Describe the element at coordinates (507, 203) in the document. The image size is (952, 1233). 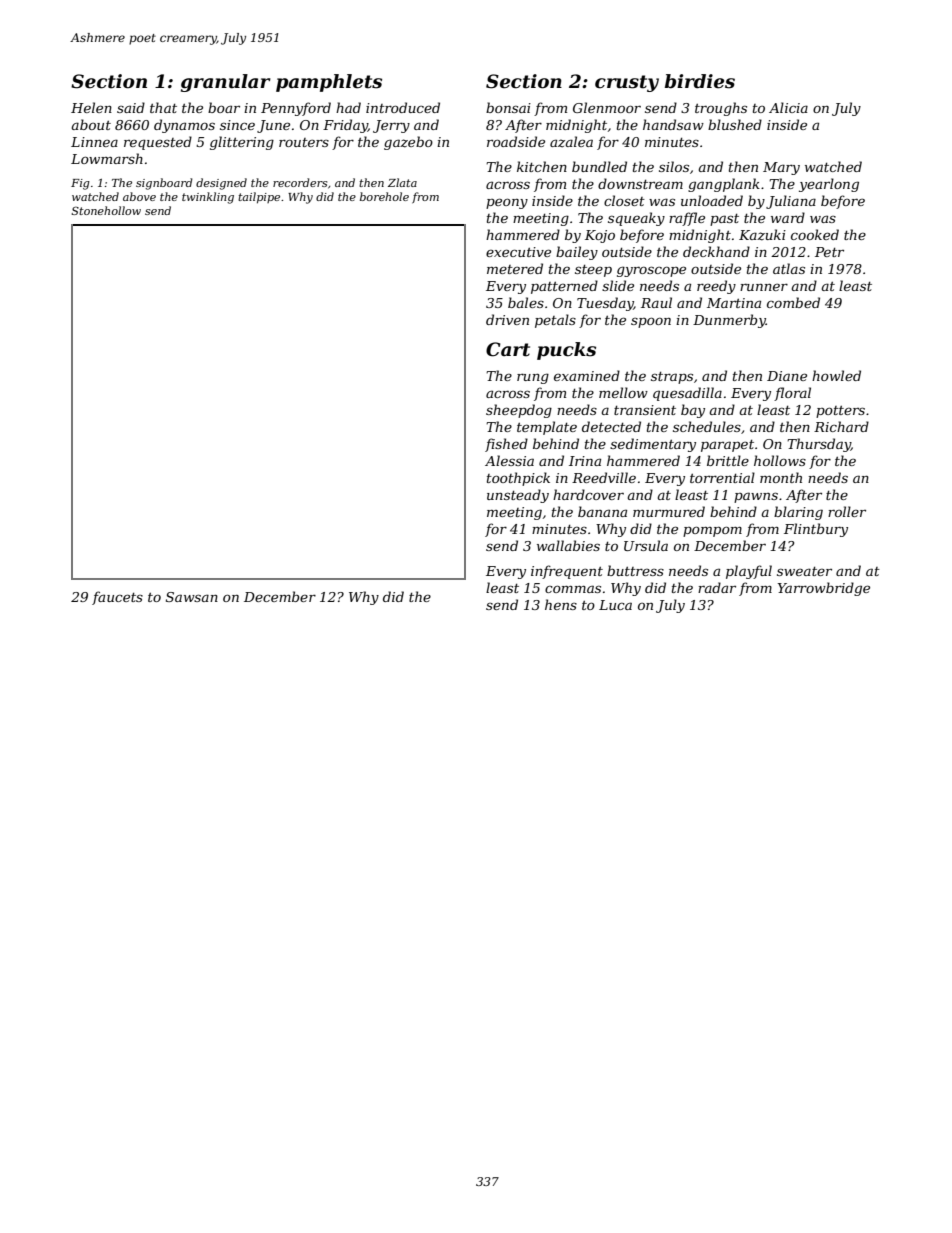
I see `peony` at that location.
